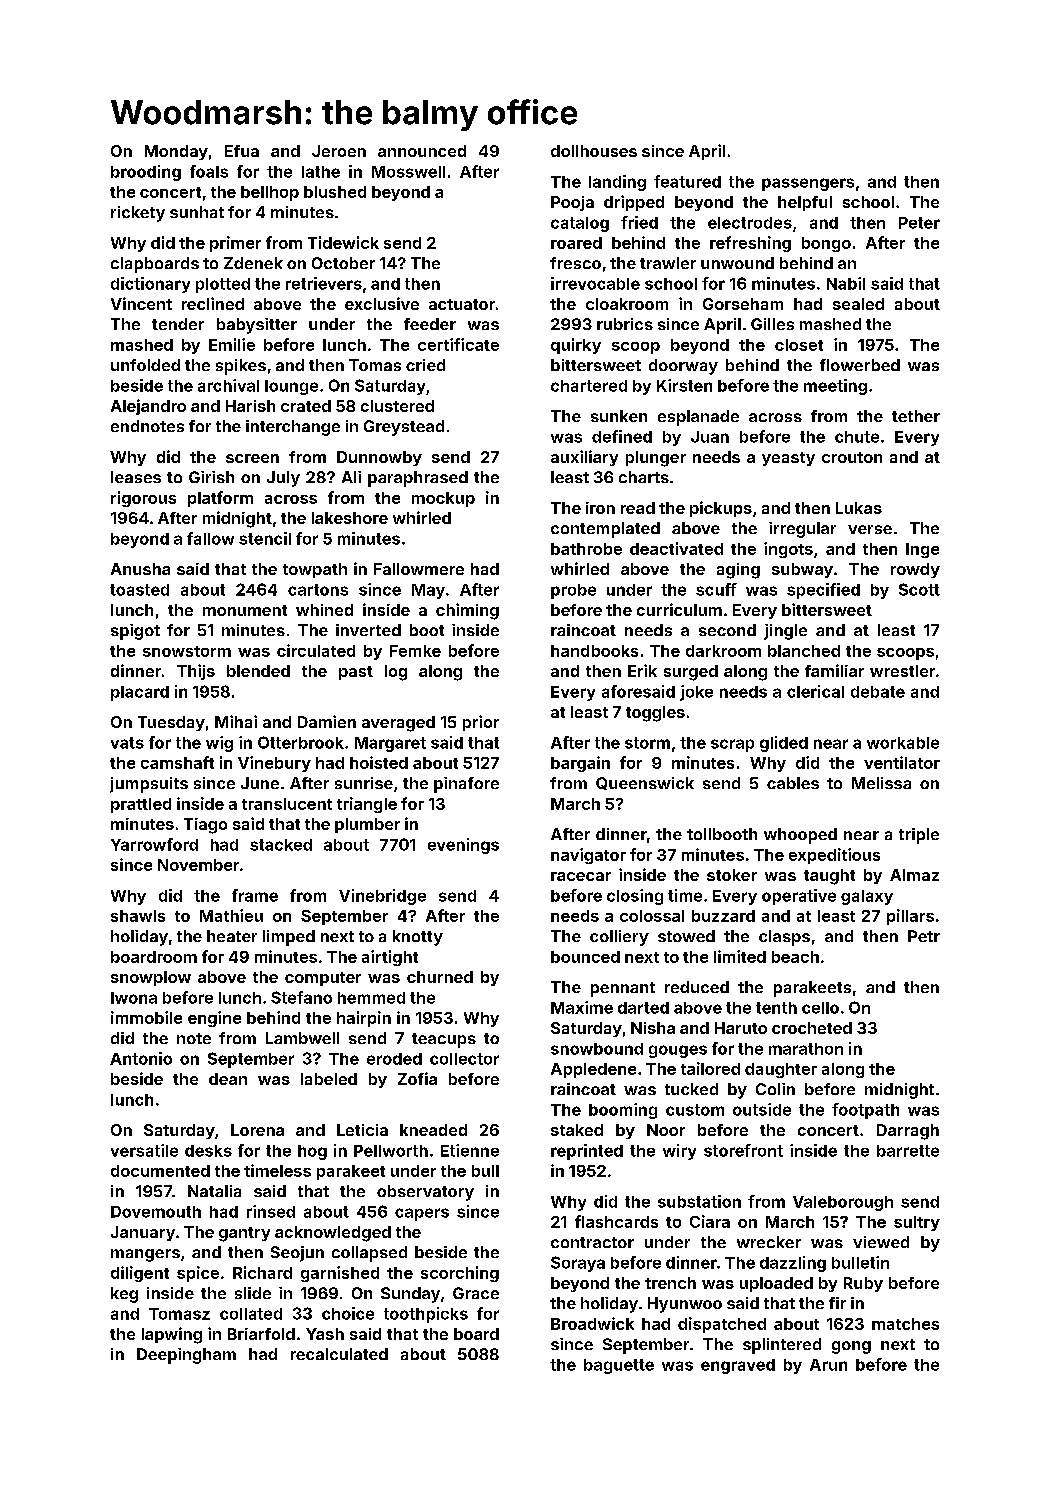 The image size is (1050, 1492). I want to click on baguette, so click(619, 1366).
